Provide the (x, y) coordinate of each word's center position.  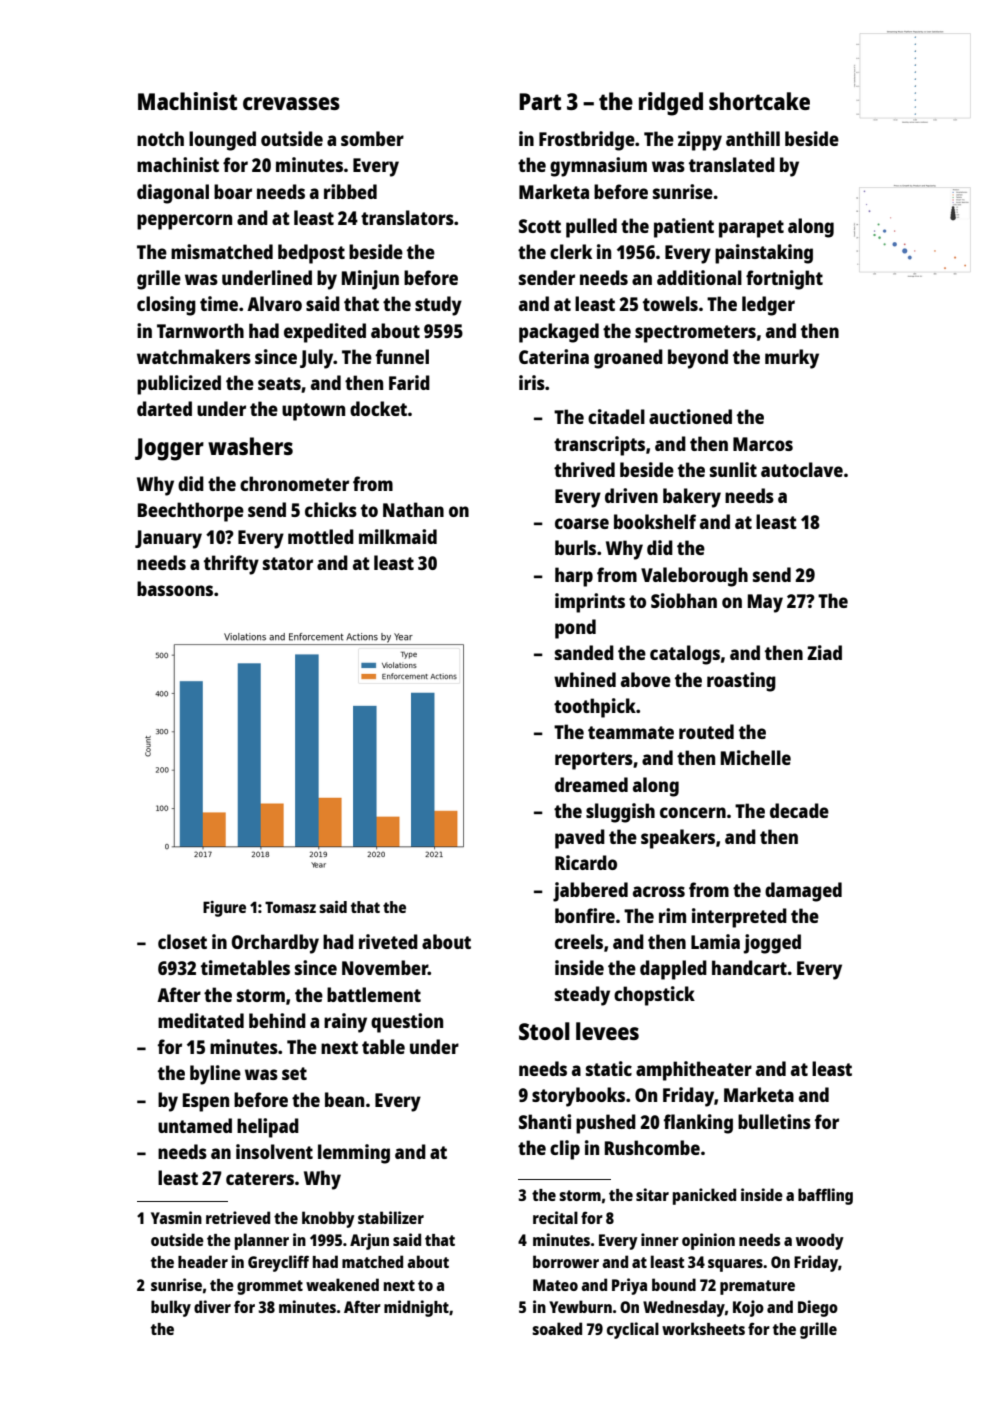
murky (792, 359)
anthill (753, 138)
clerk (571, 251)
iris (532, 382)
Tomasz (290, 907)
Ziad (824, 652)
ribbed (350, 191)
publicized (179, 385)
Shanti (545, 1121)
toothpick (595, 708)
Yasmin (176, 1217)
